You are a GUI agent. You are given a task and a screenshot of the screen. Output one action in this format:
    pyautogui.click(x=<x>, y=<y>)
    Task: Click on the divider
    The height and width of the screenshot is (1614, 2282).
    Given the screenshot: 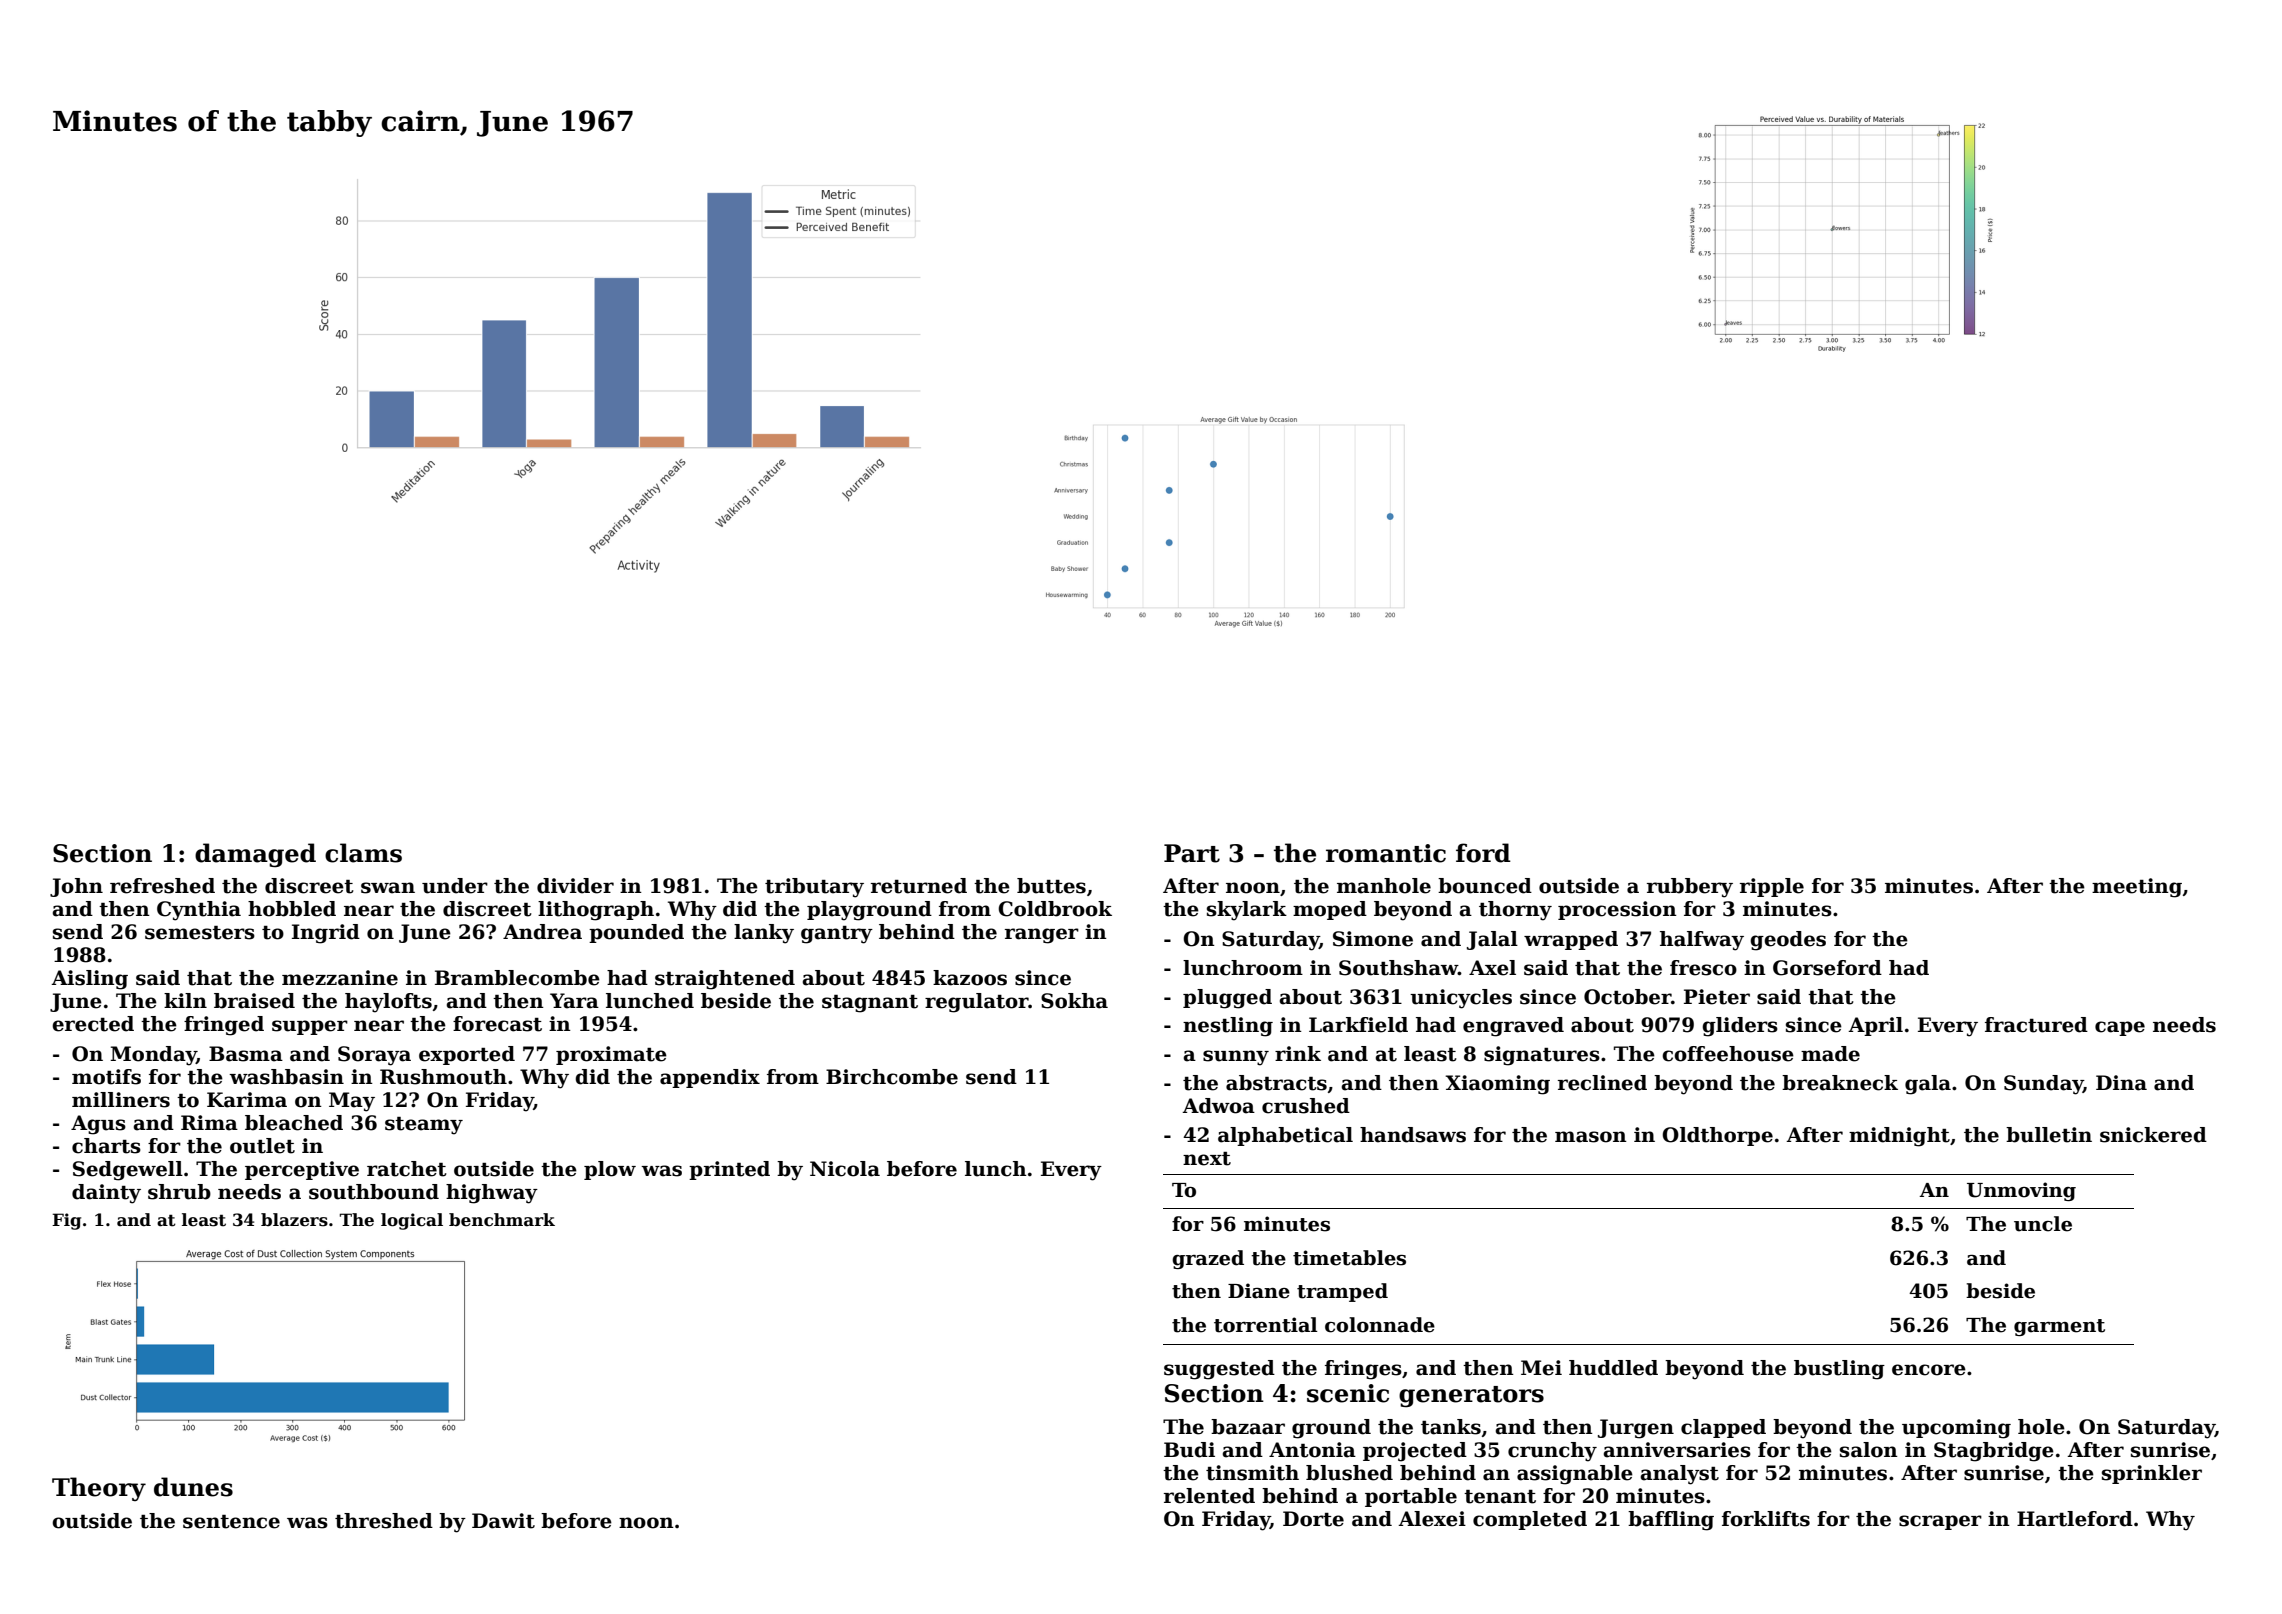 What is the action you would take?
    pyautogui.click(x=575, y=886)
